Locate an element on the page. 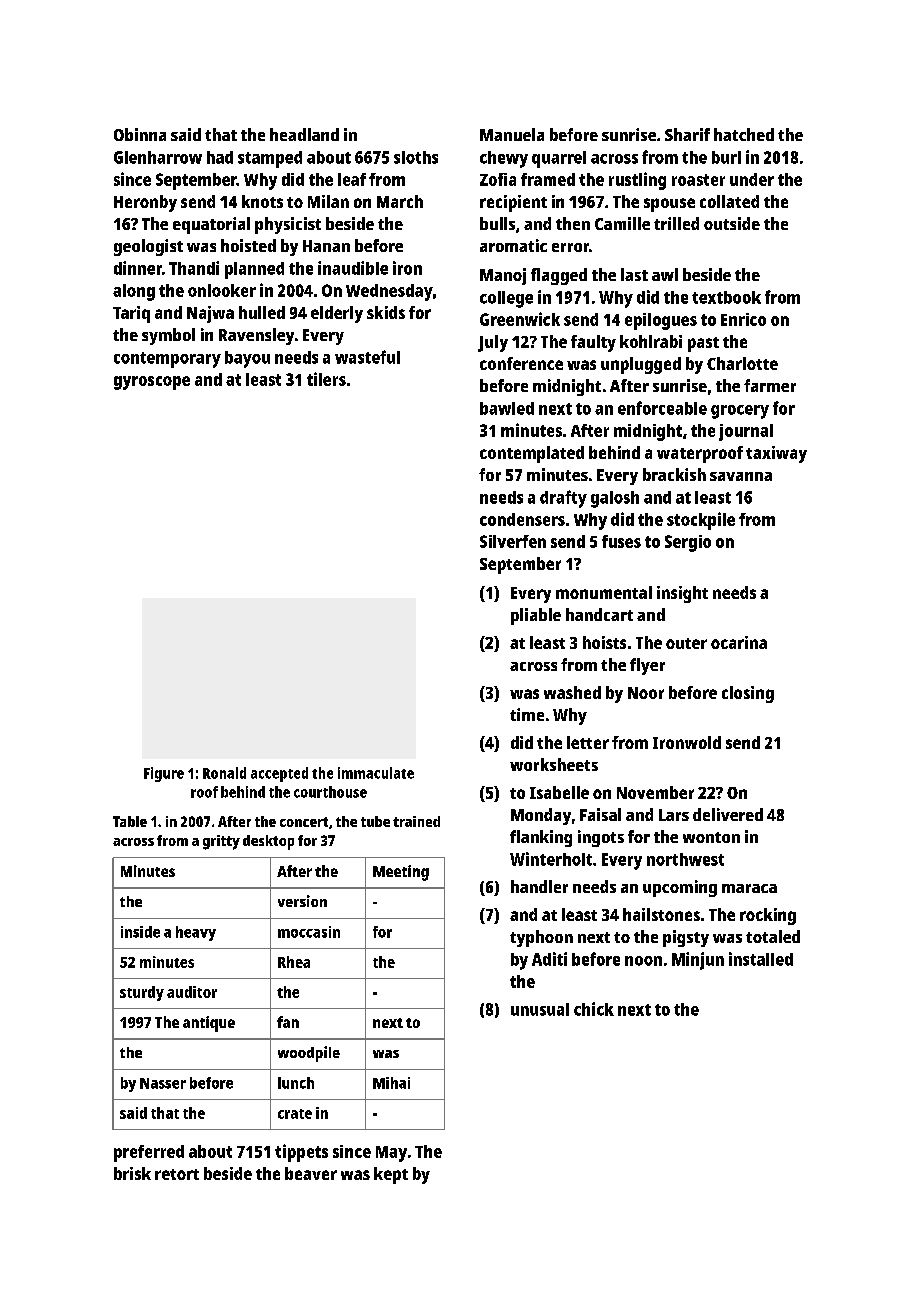  contemplated is located at coordinates (532, 454).
